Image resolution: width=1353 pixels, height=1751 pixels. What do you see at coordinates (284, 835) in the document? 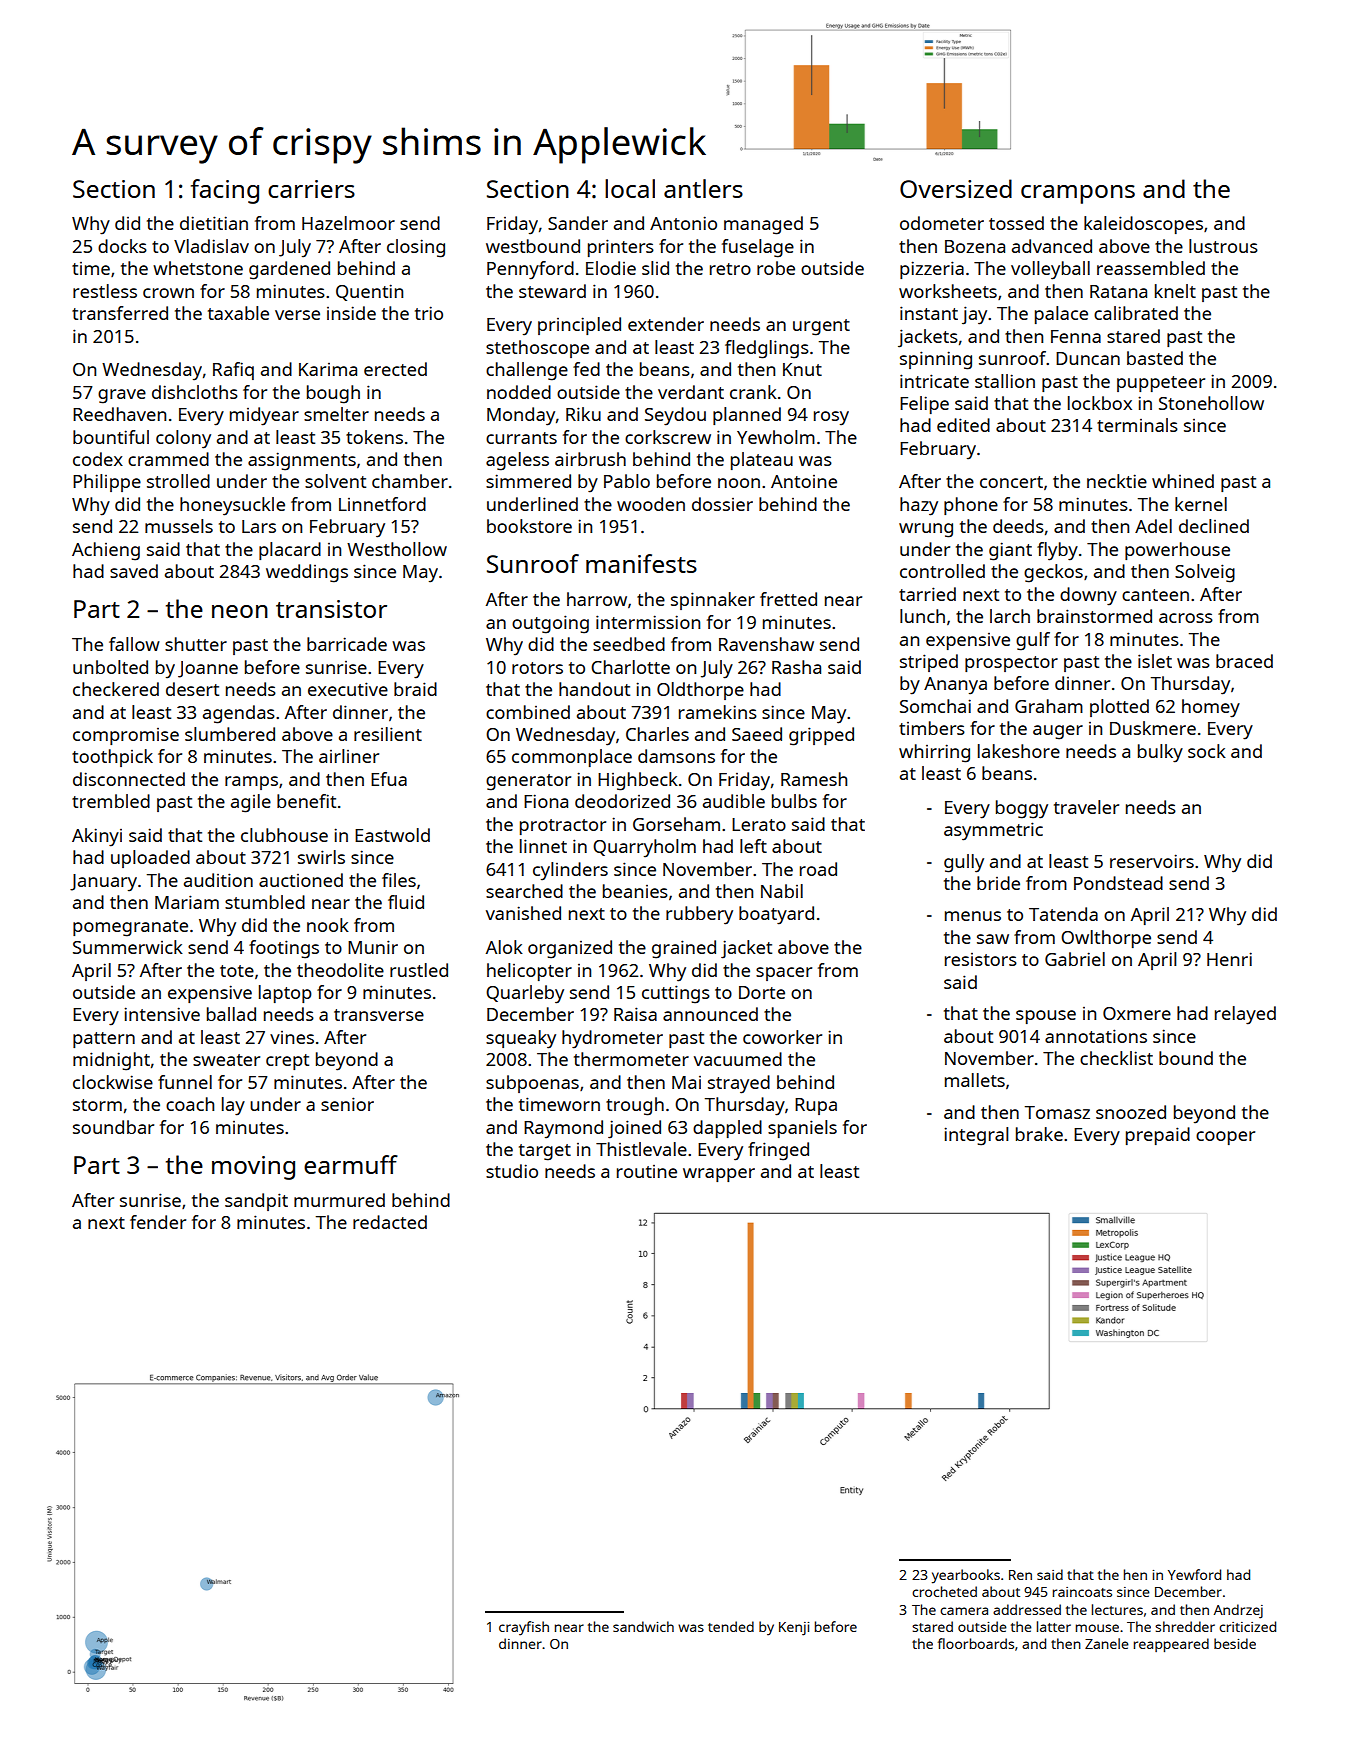
I see `clubhouse` at bounding box center [284, 835].
